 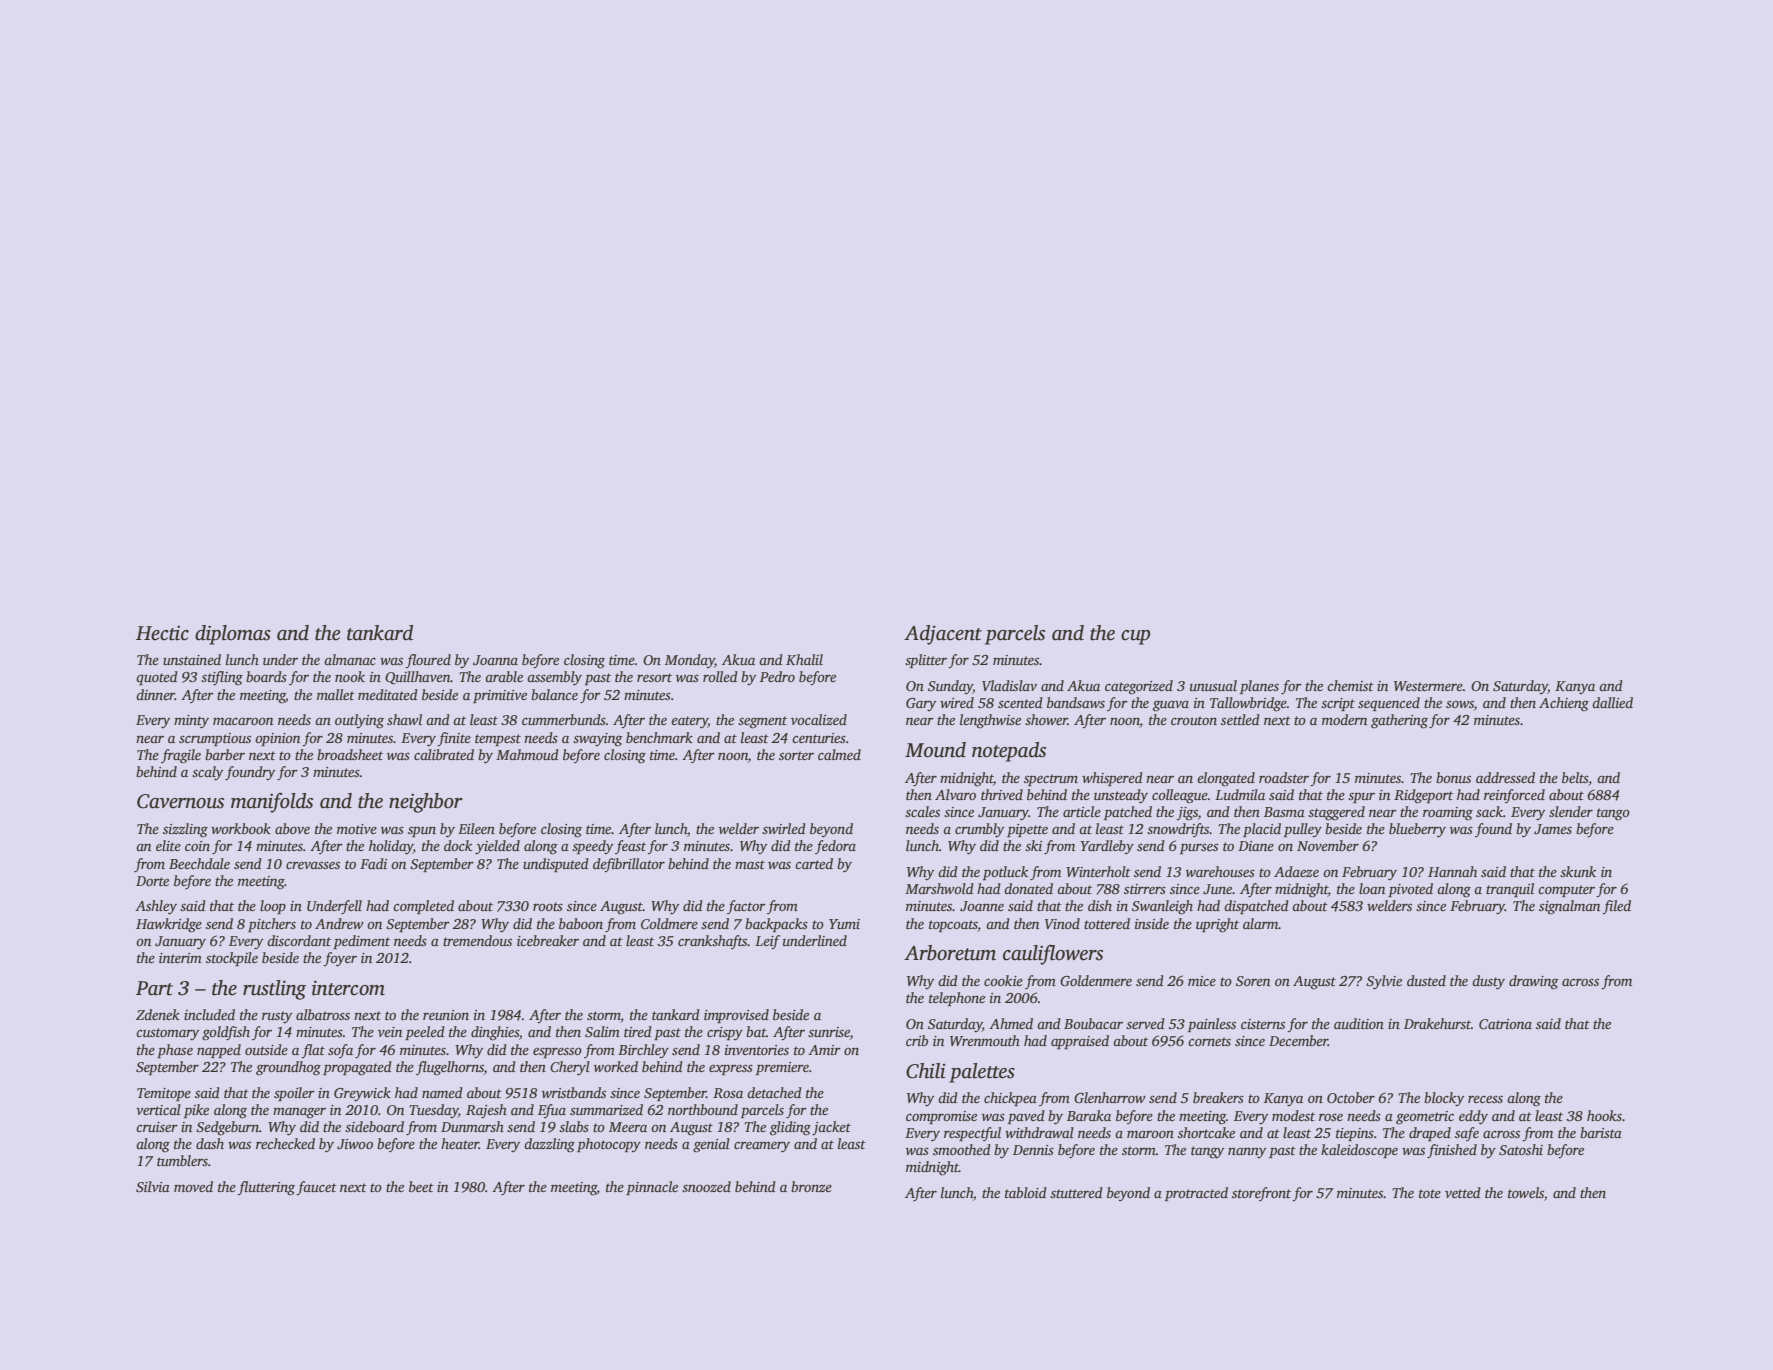 What do you see at coordinates (1027, 830) in the document?
I see `pipette` at bounding box center [1027, 830].
